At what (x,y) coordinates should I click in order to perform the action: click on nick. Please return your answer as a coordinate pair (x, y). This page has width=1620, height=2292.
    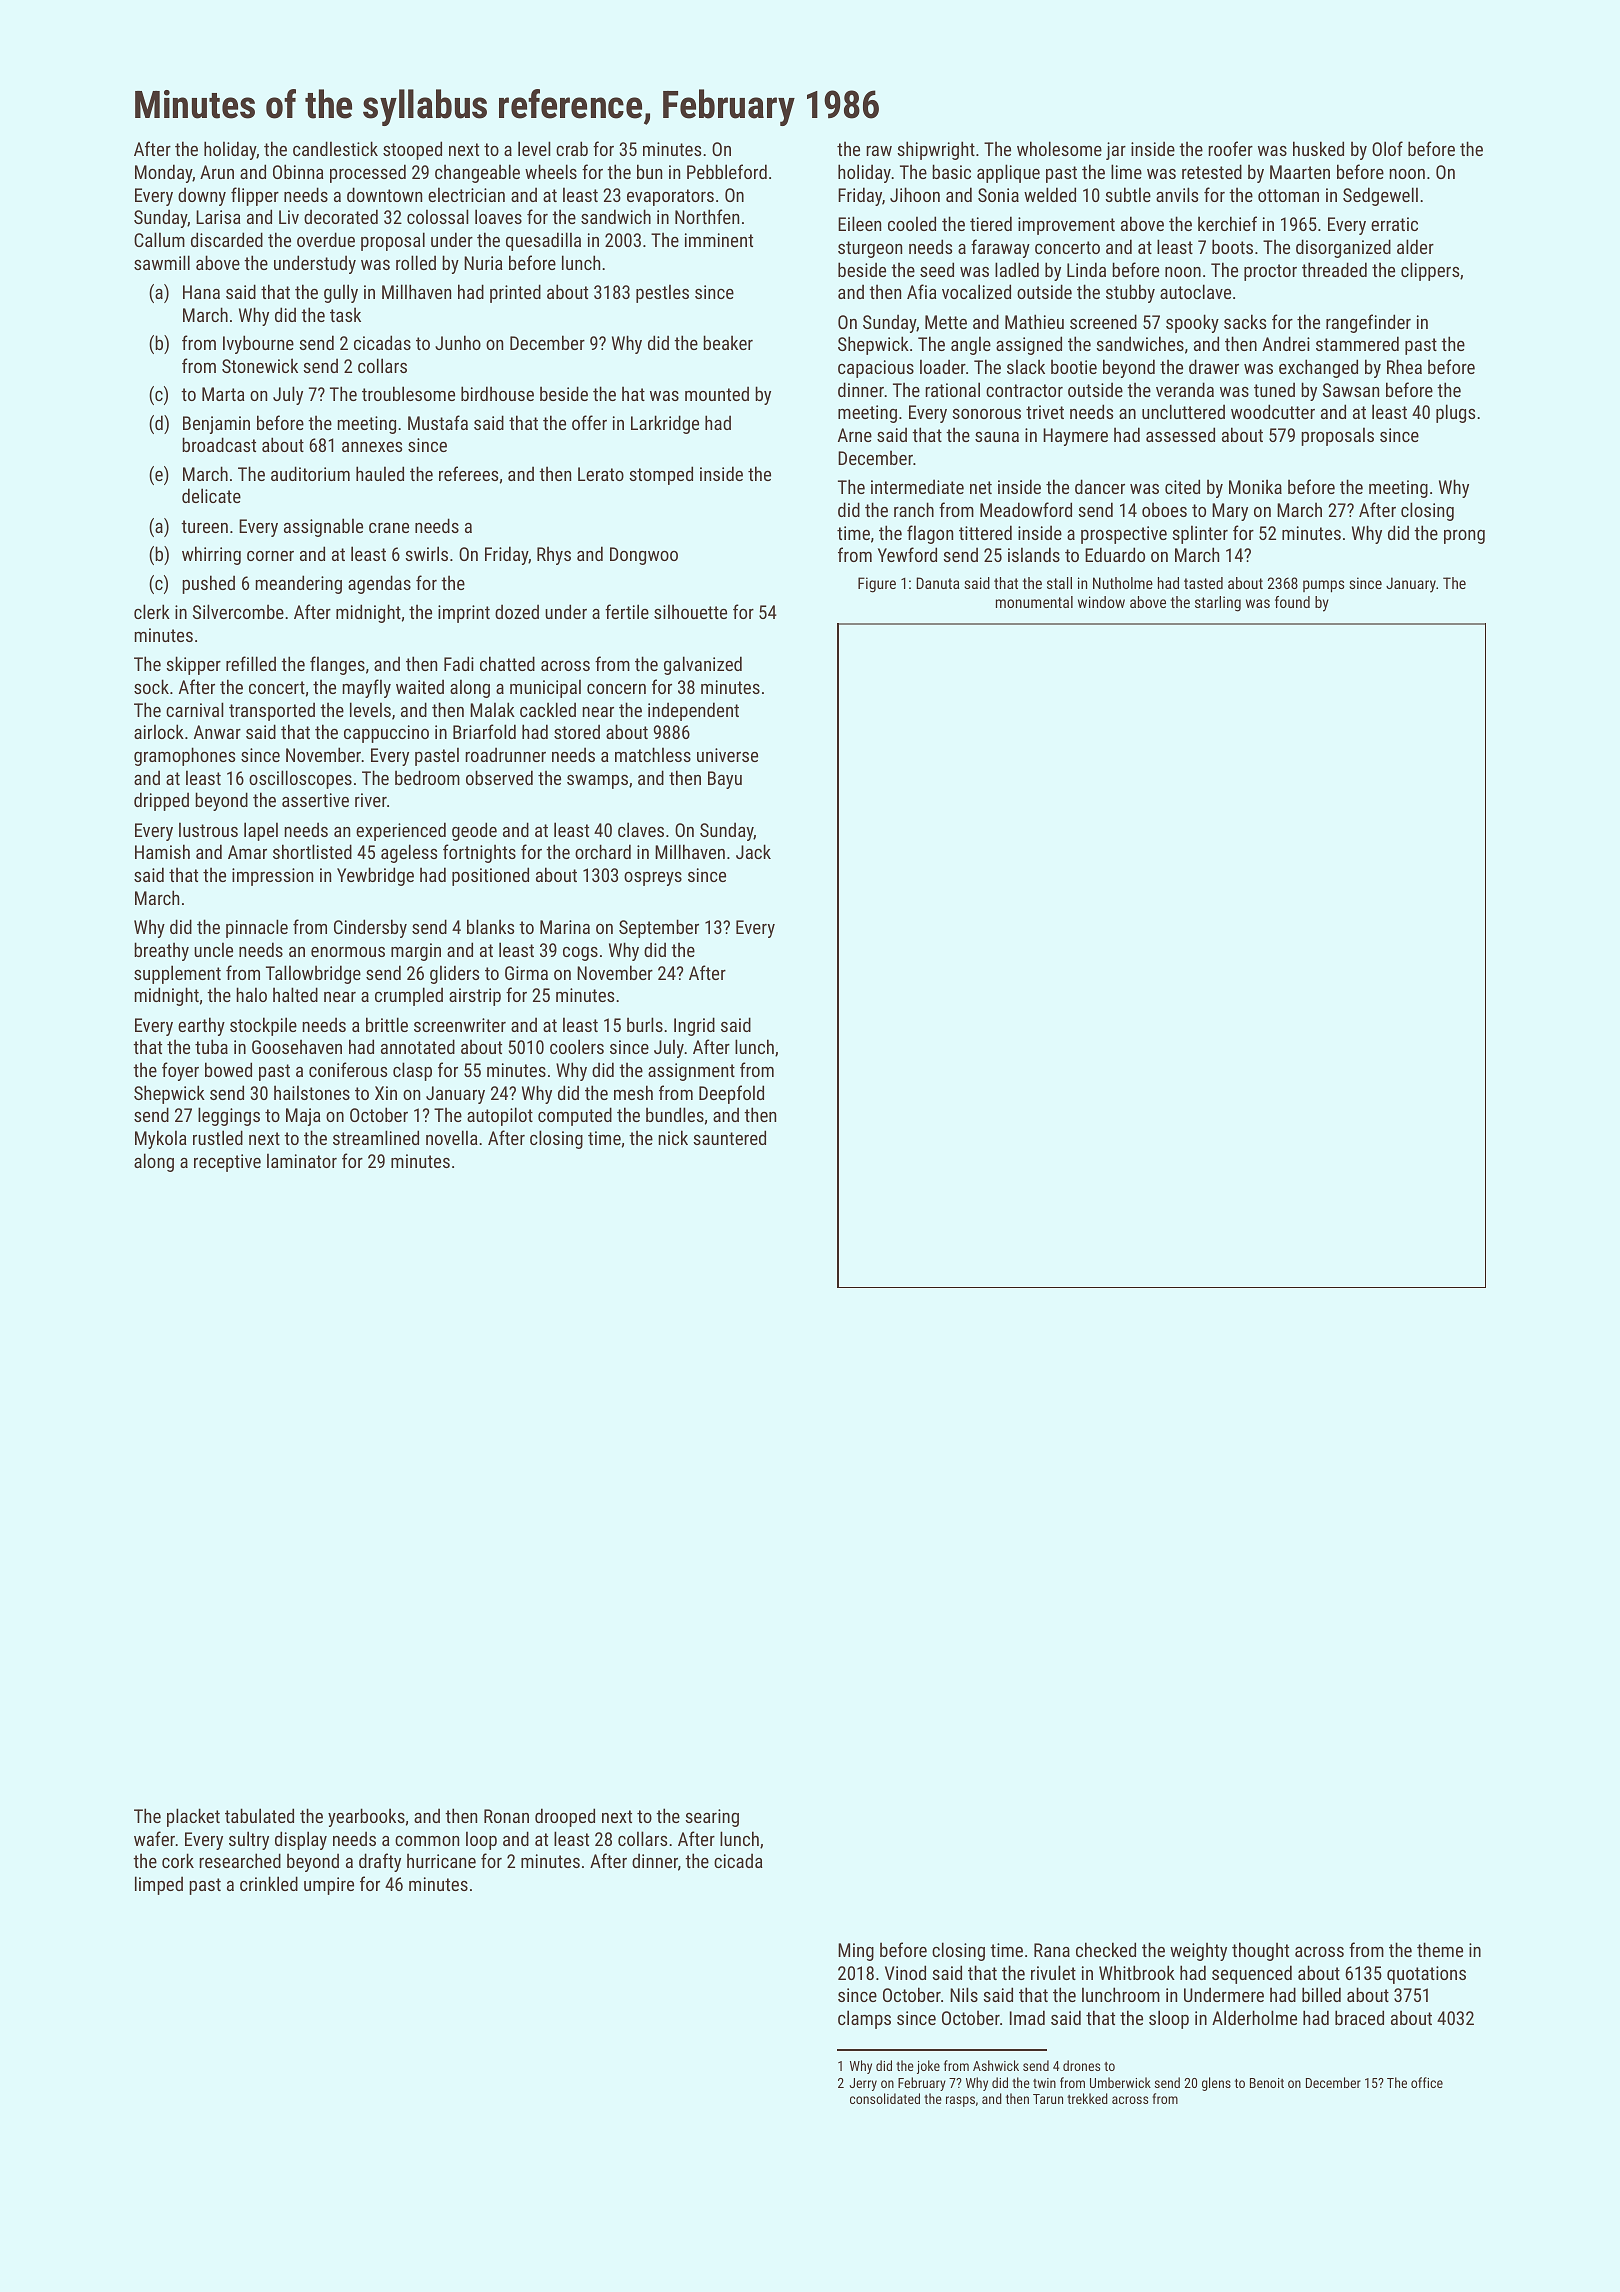
    Looking at the image, I should click on (673, 1137).
